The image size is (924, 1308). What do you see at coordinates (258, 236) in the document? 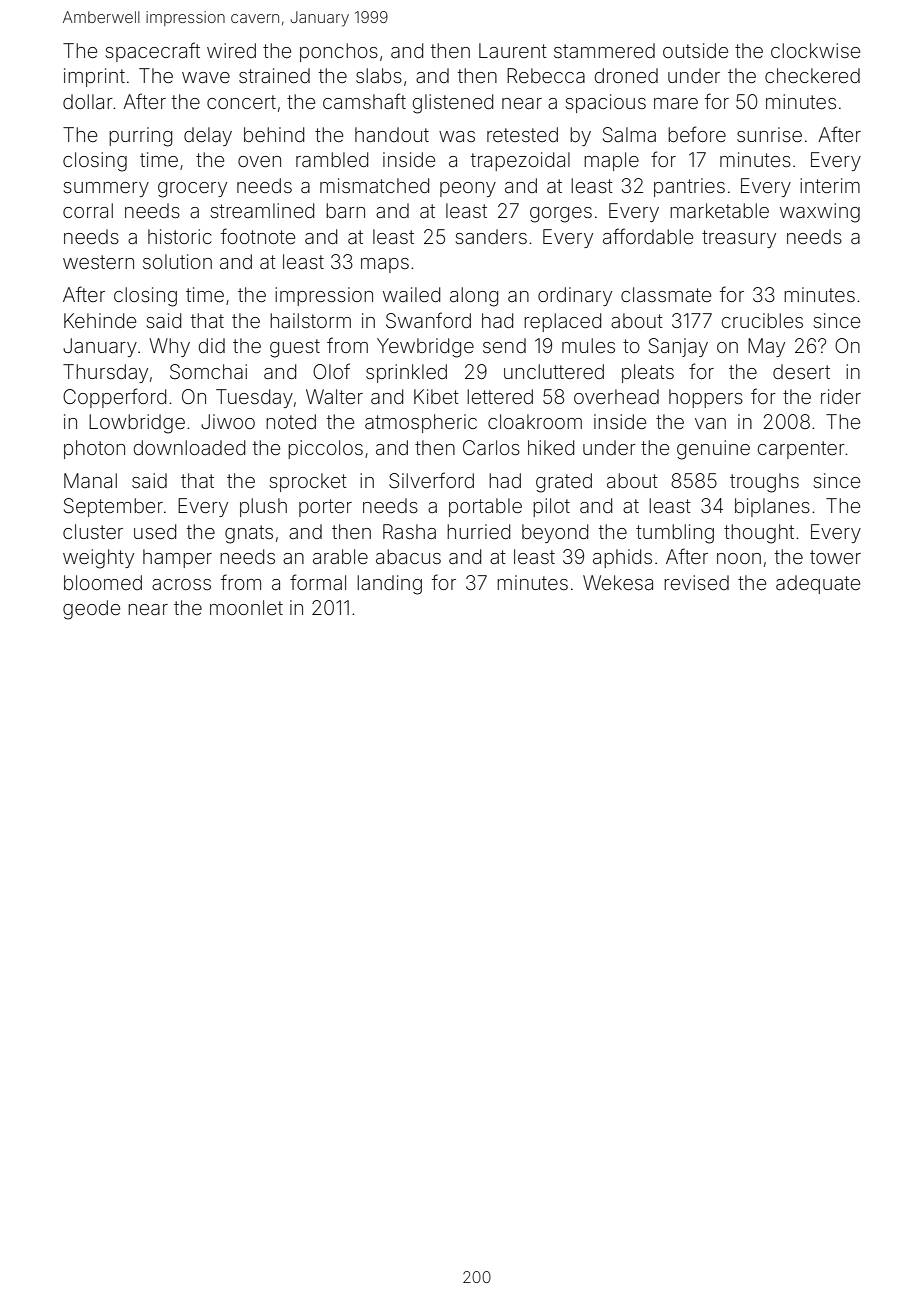
I see `footnote` at bounding box center [258, 236].
